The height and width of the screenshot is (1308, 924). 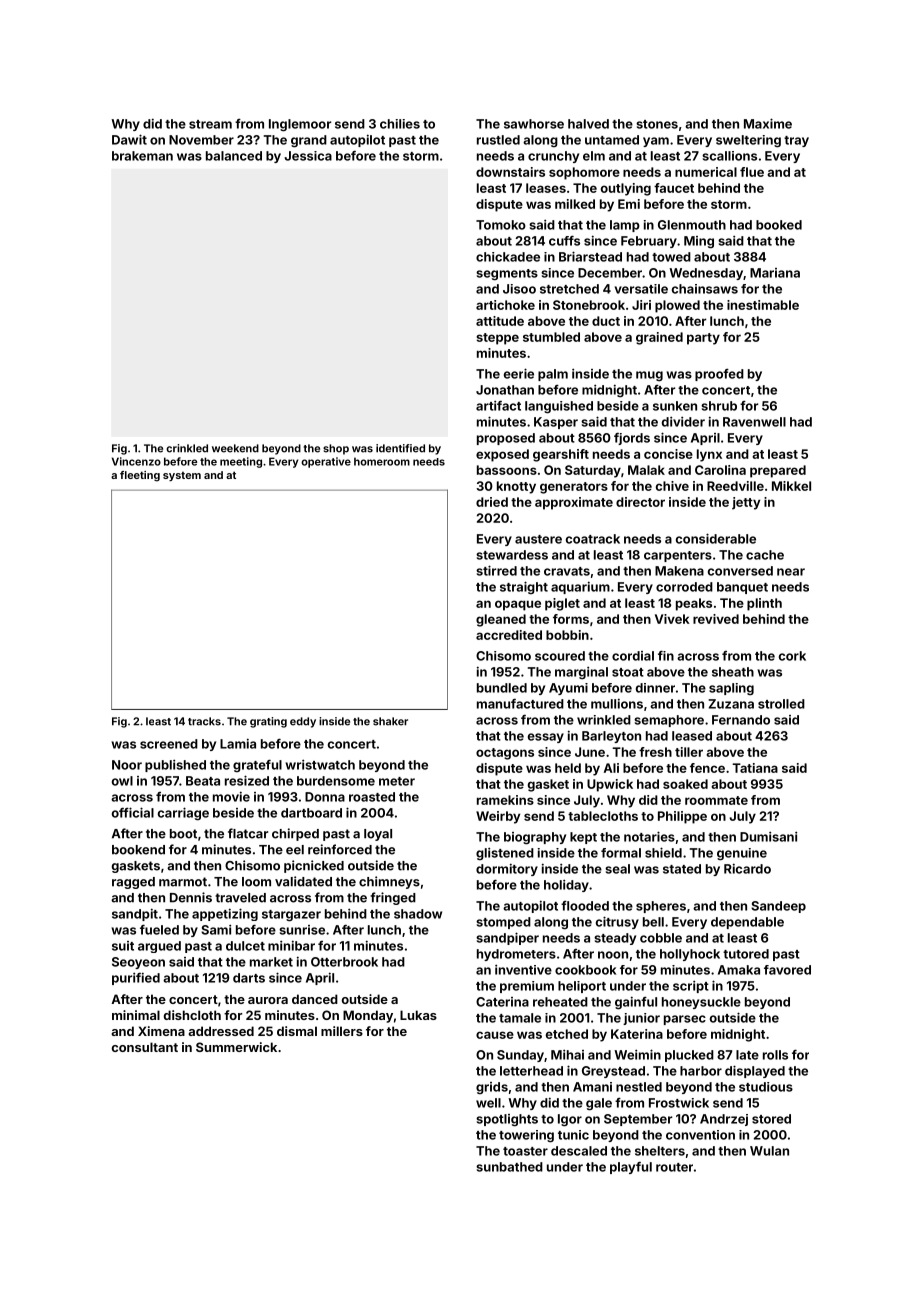 What do you see at coordinates (303, 722) in the screenshot?
I see `eddy` at bounding box center [303, 722].
